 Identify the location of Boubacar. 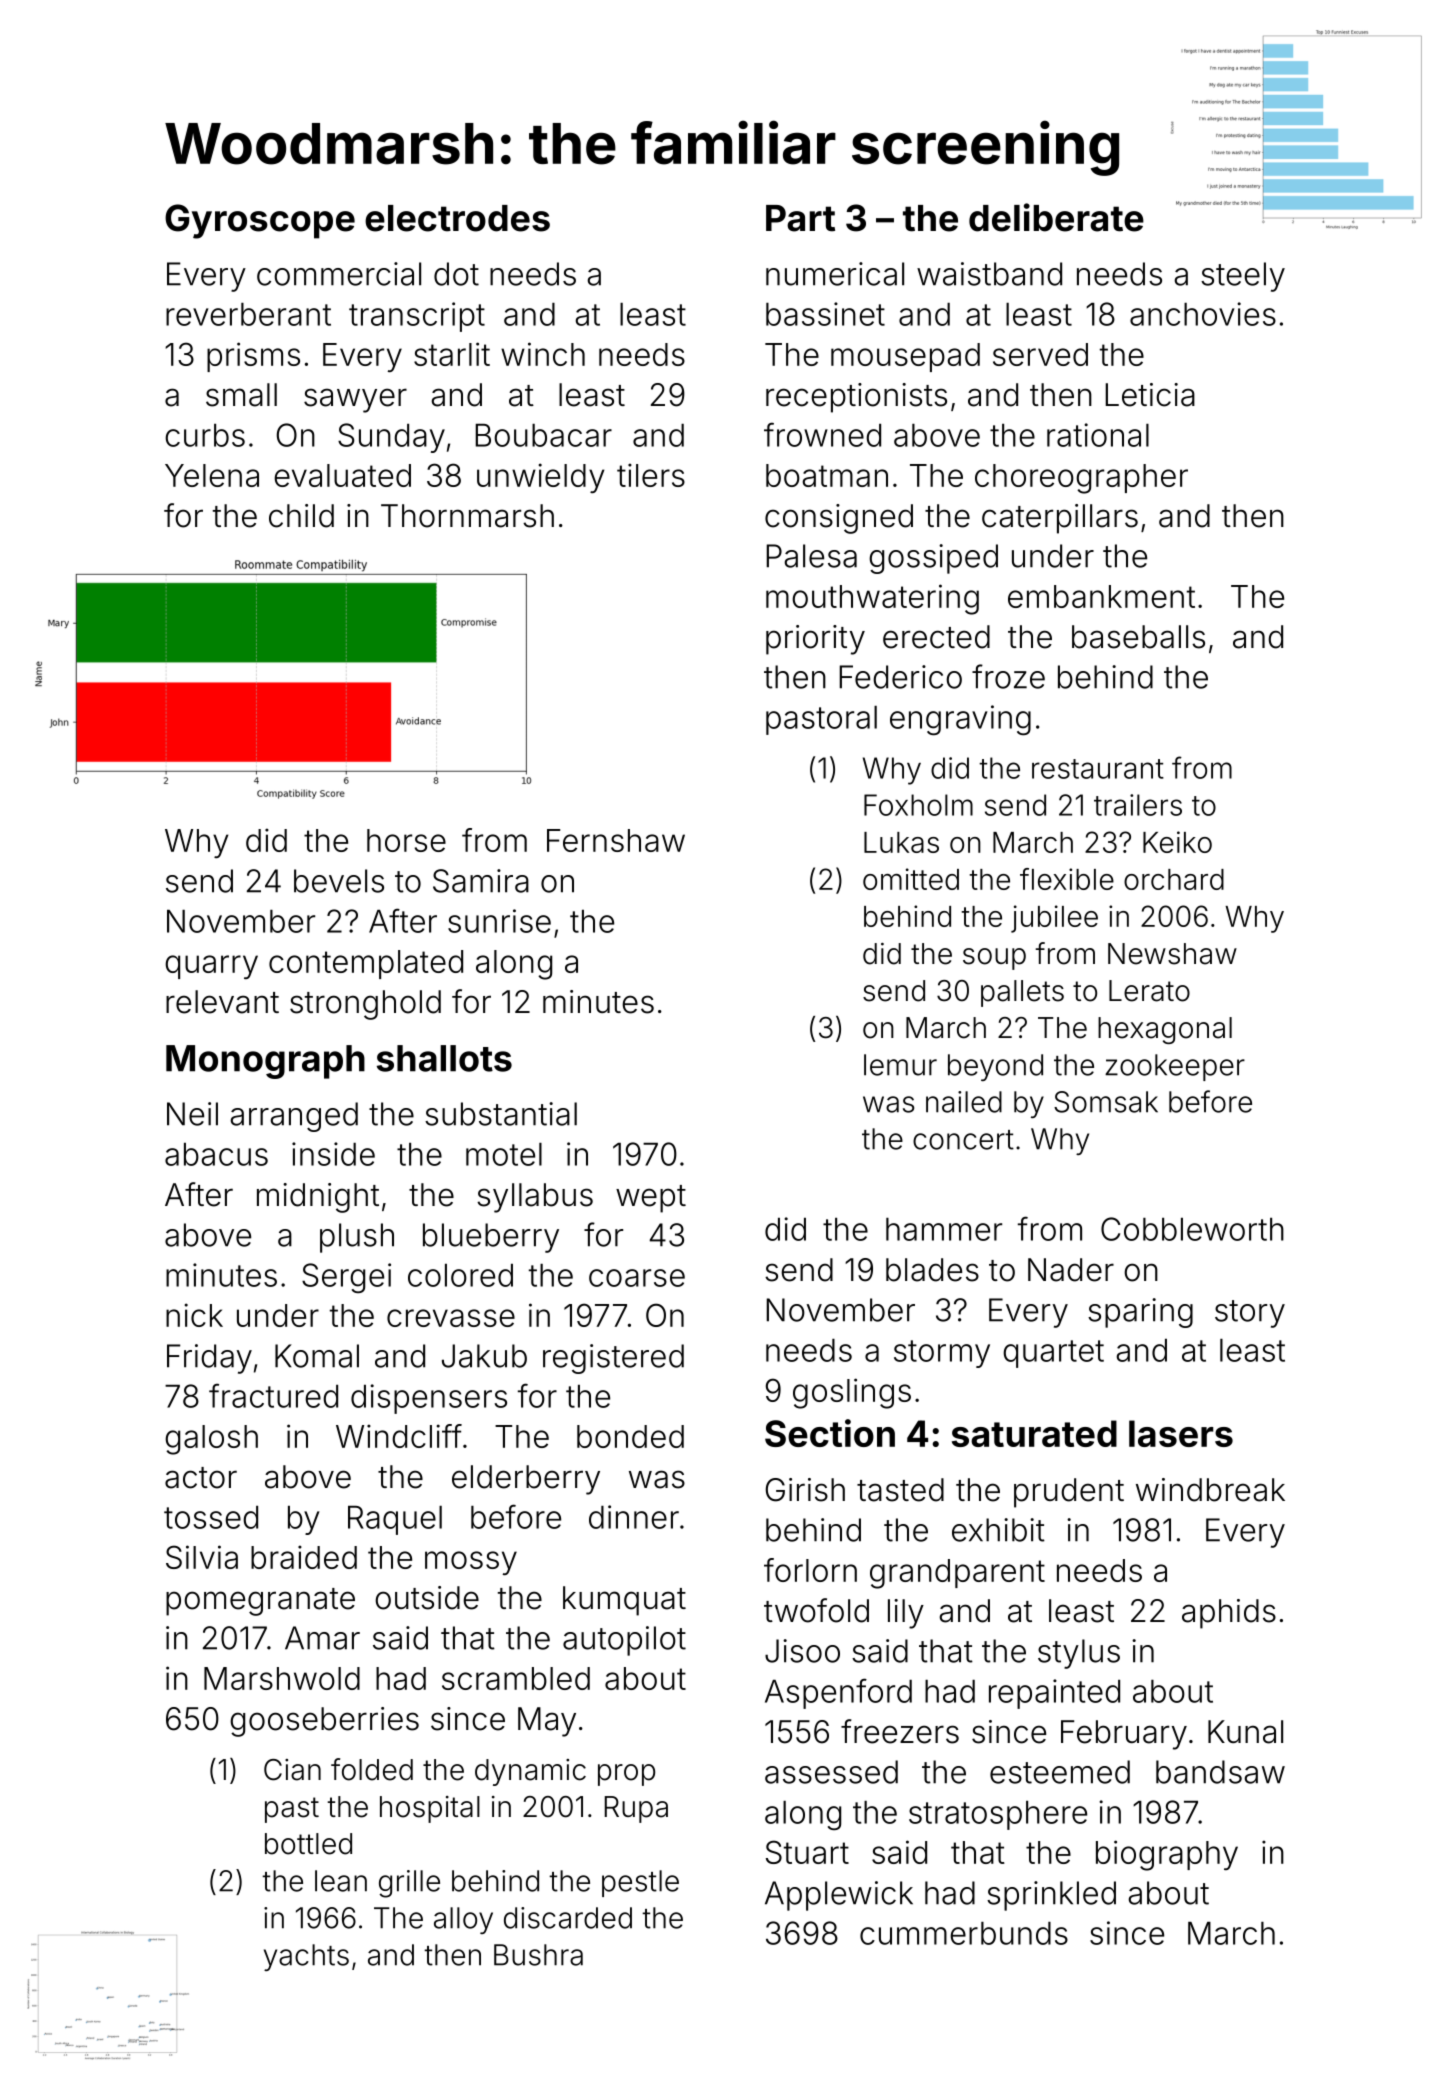
(543, 435).
